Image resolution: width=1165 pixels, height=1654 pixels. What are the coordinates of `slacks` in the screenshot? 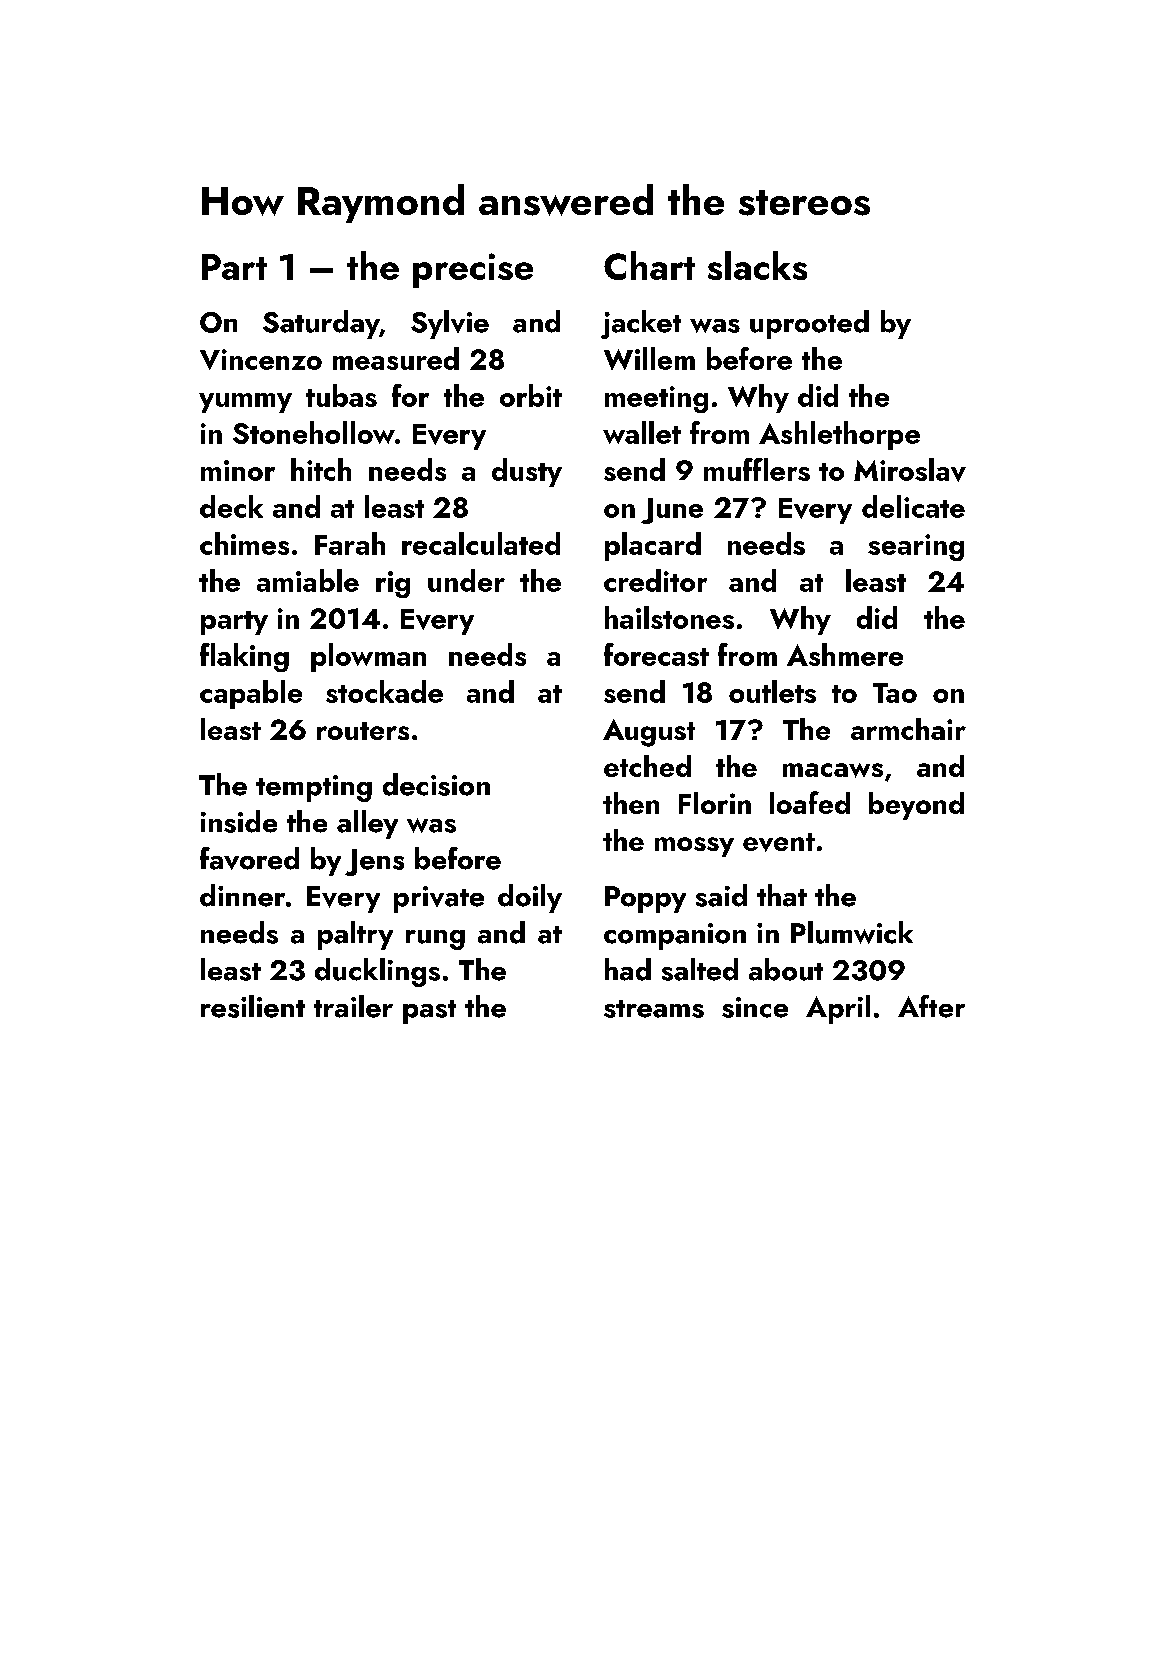 It's located at (757, 265).
